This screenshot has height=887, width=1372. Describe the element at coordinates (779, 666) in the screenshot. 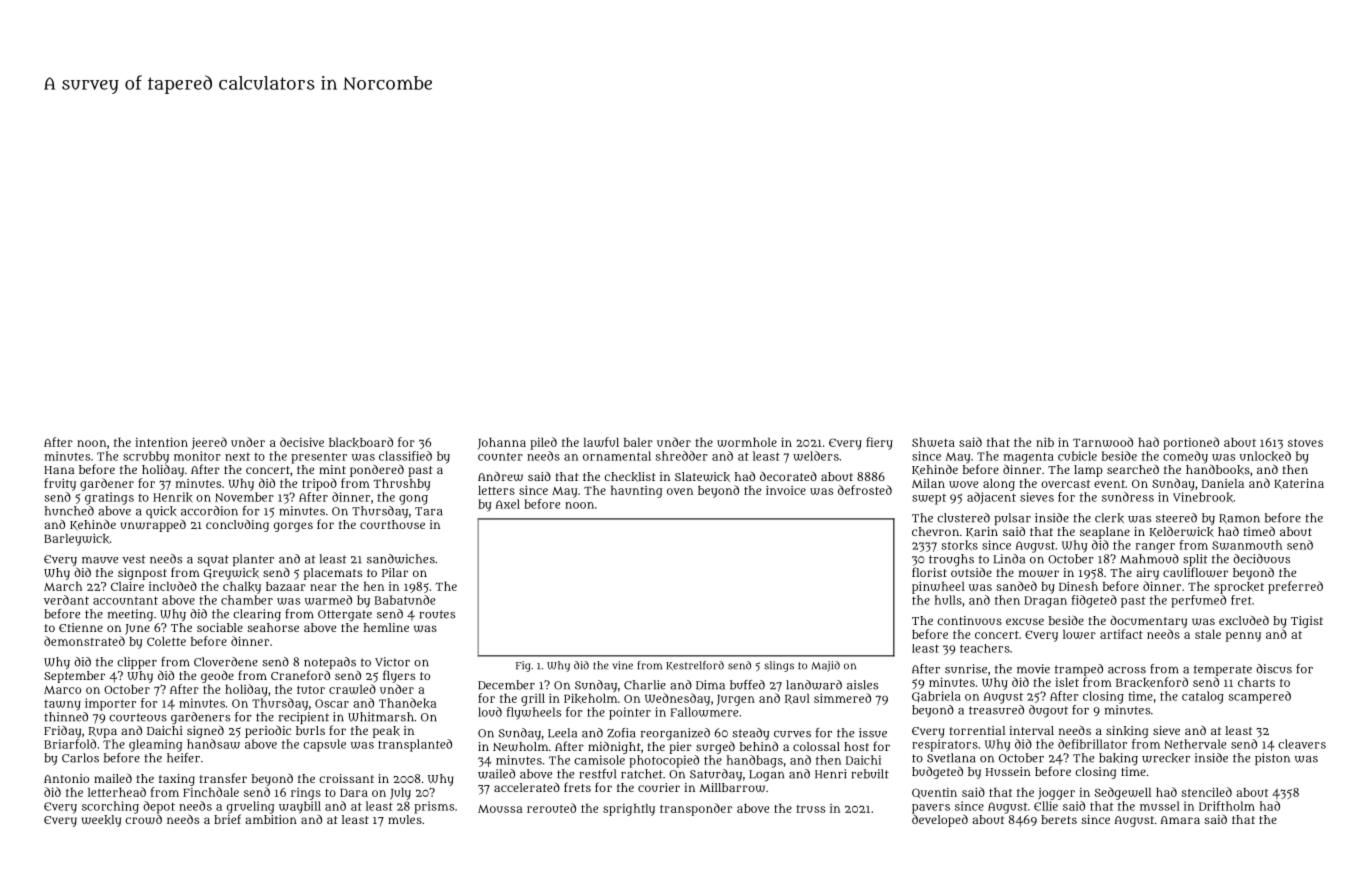

I see `slings` at that location.
